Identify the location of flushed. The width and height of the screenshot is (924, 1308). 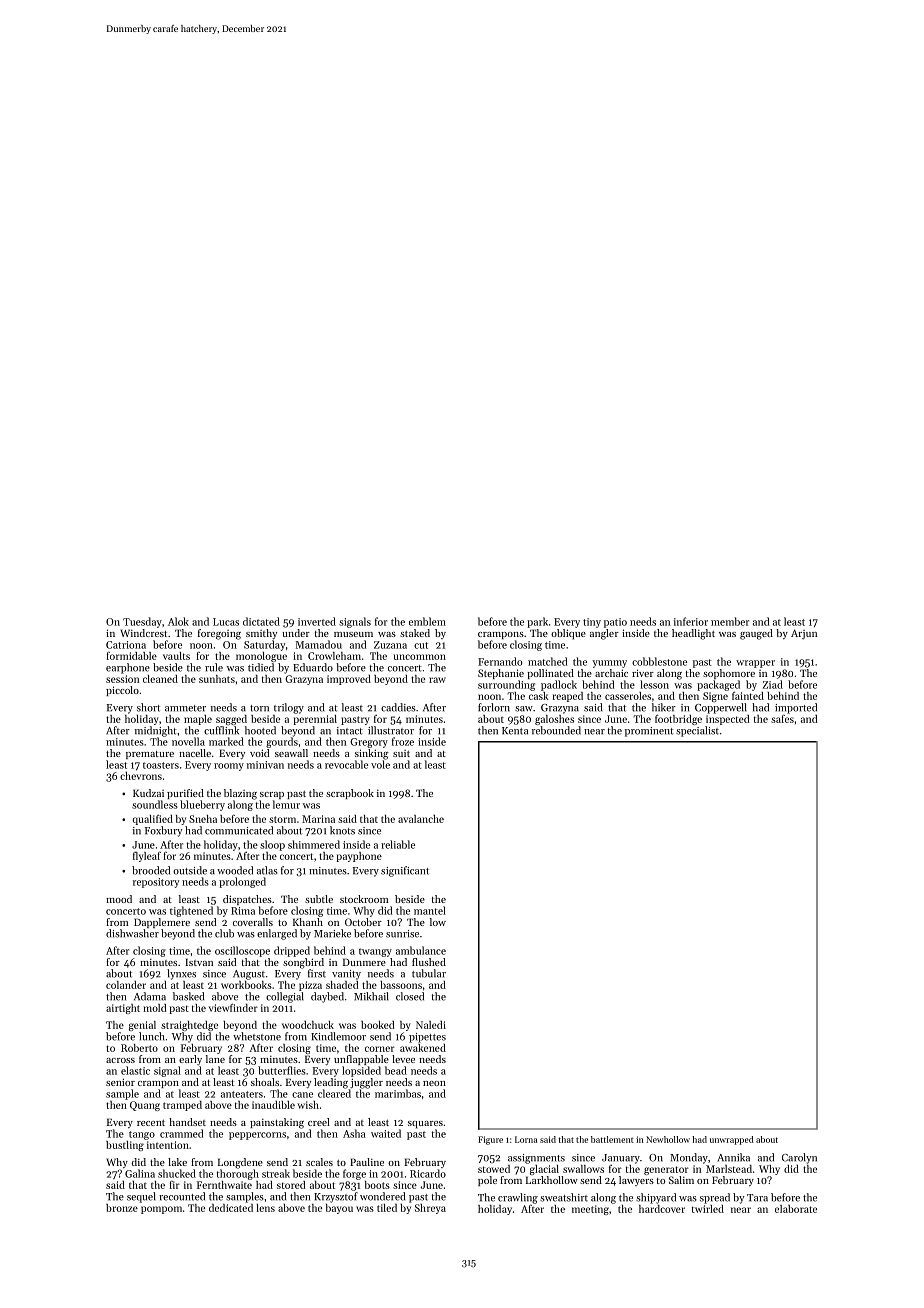
(429, 962).
